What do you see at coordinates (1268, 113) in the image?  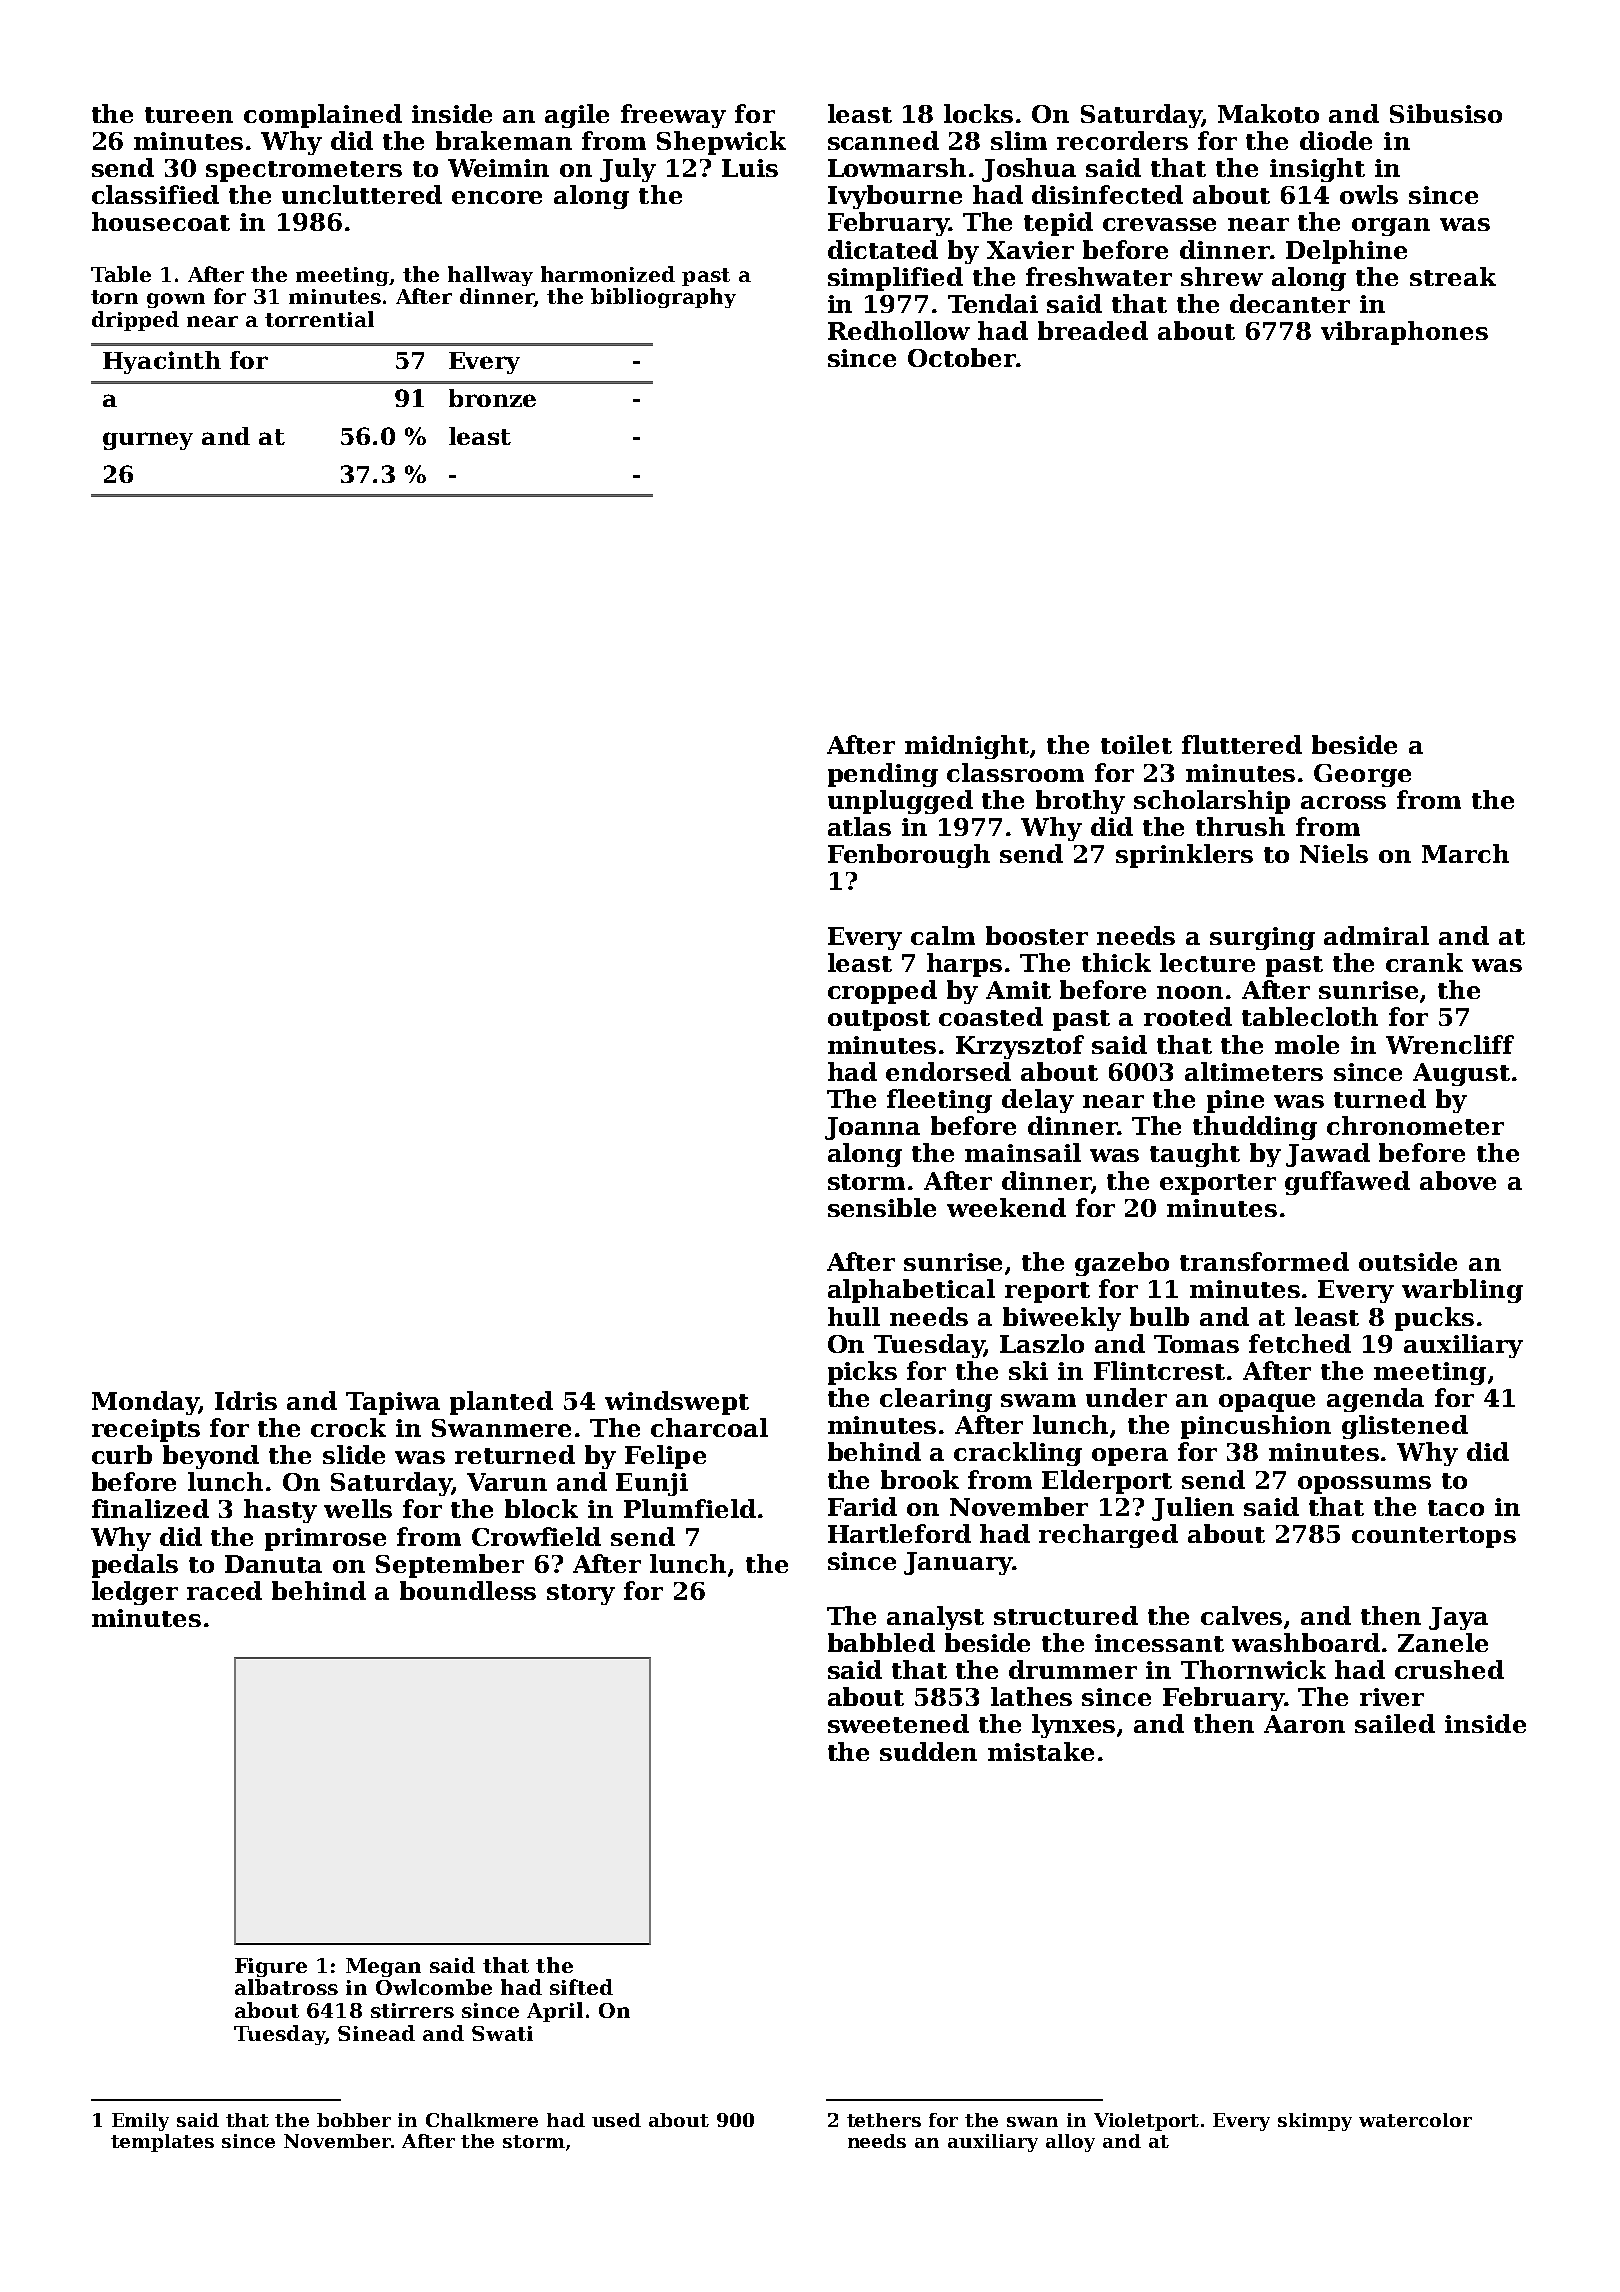 I see `Makoto` at bounding box center [1268, 113].
